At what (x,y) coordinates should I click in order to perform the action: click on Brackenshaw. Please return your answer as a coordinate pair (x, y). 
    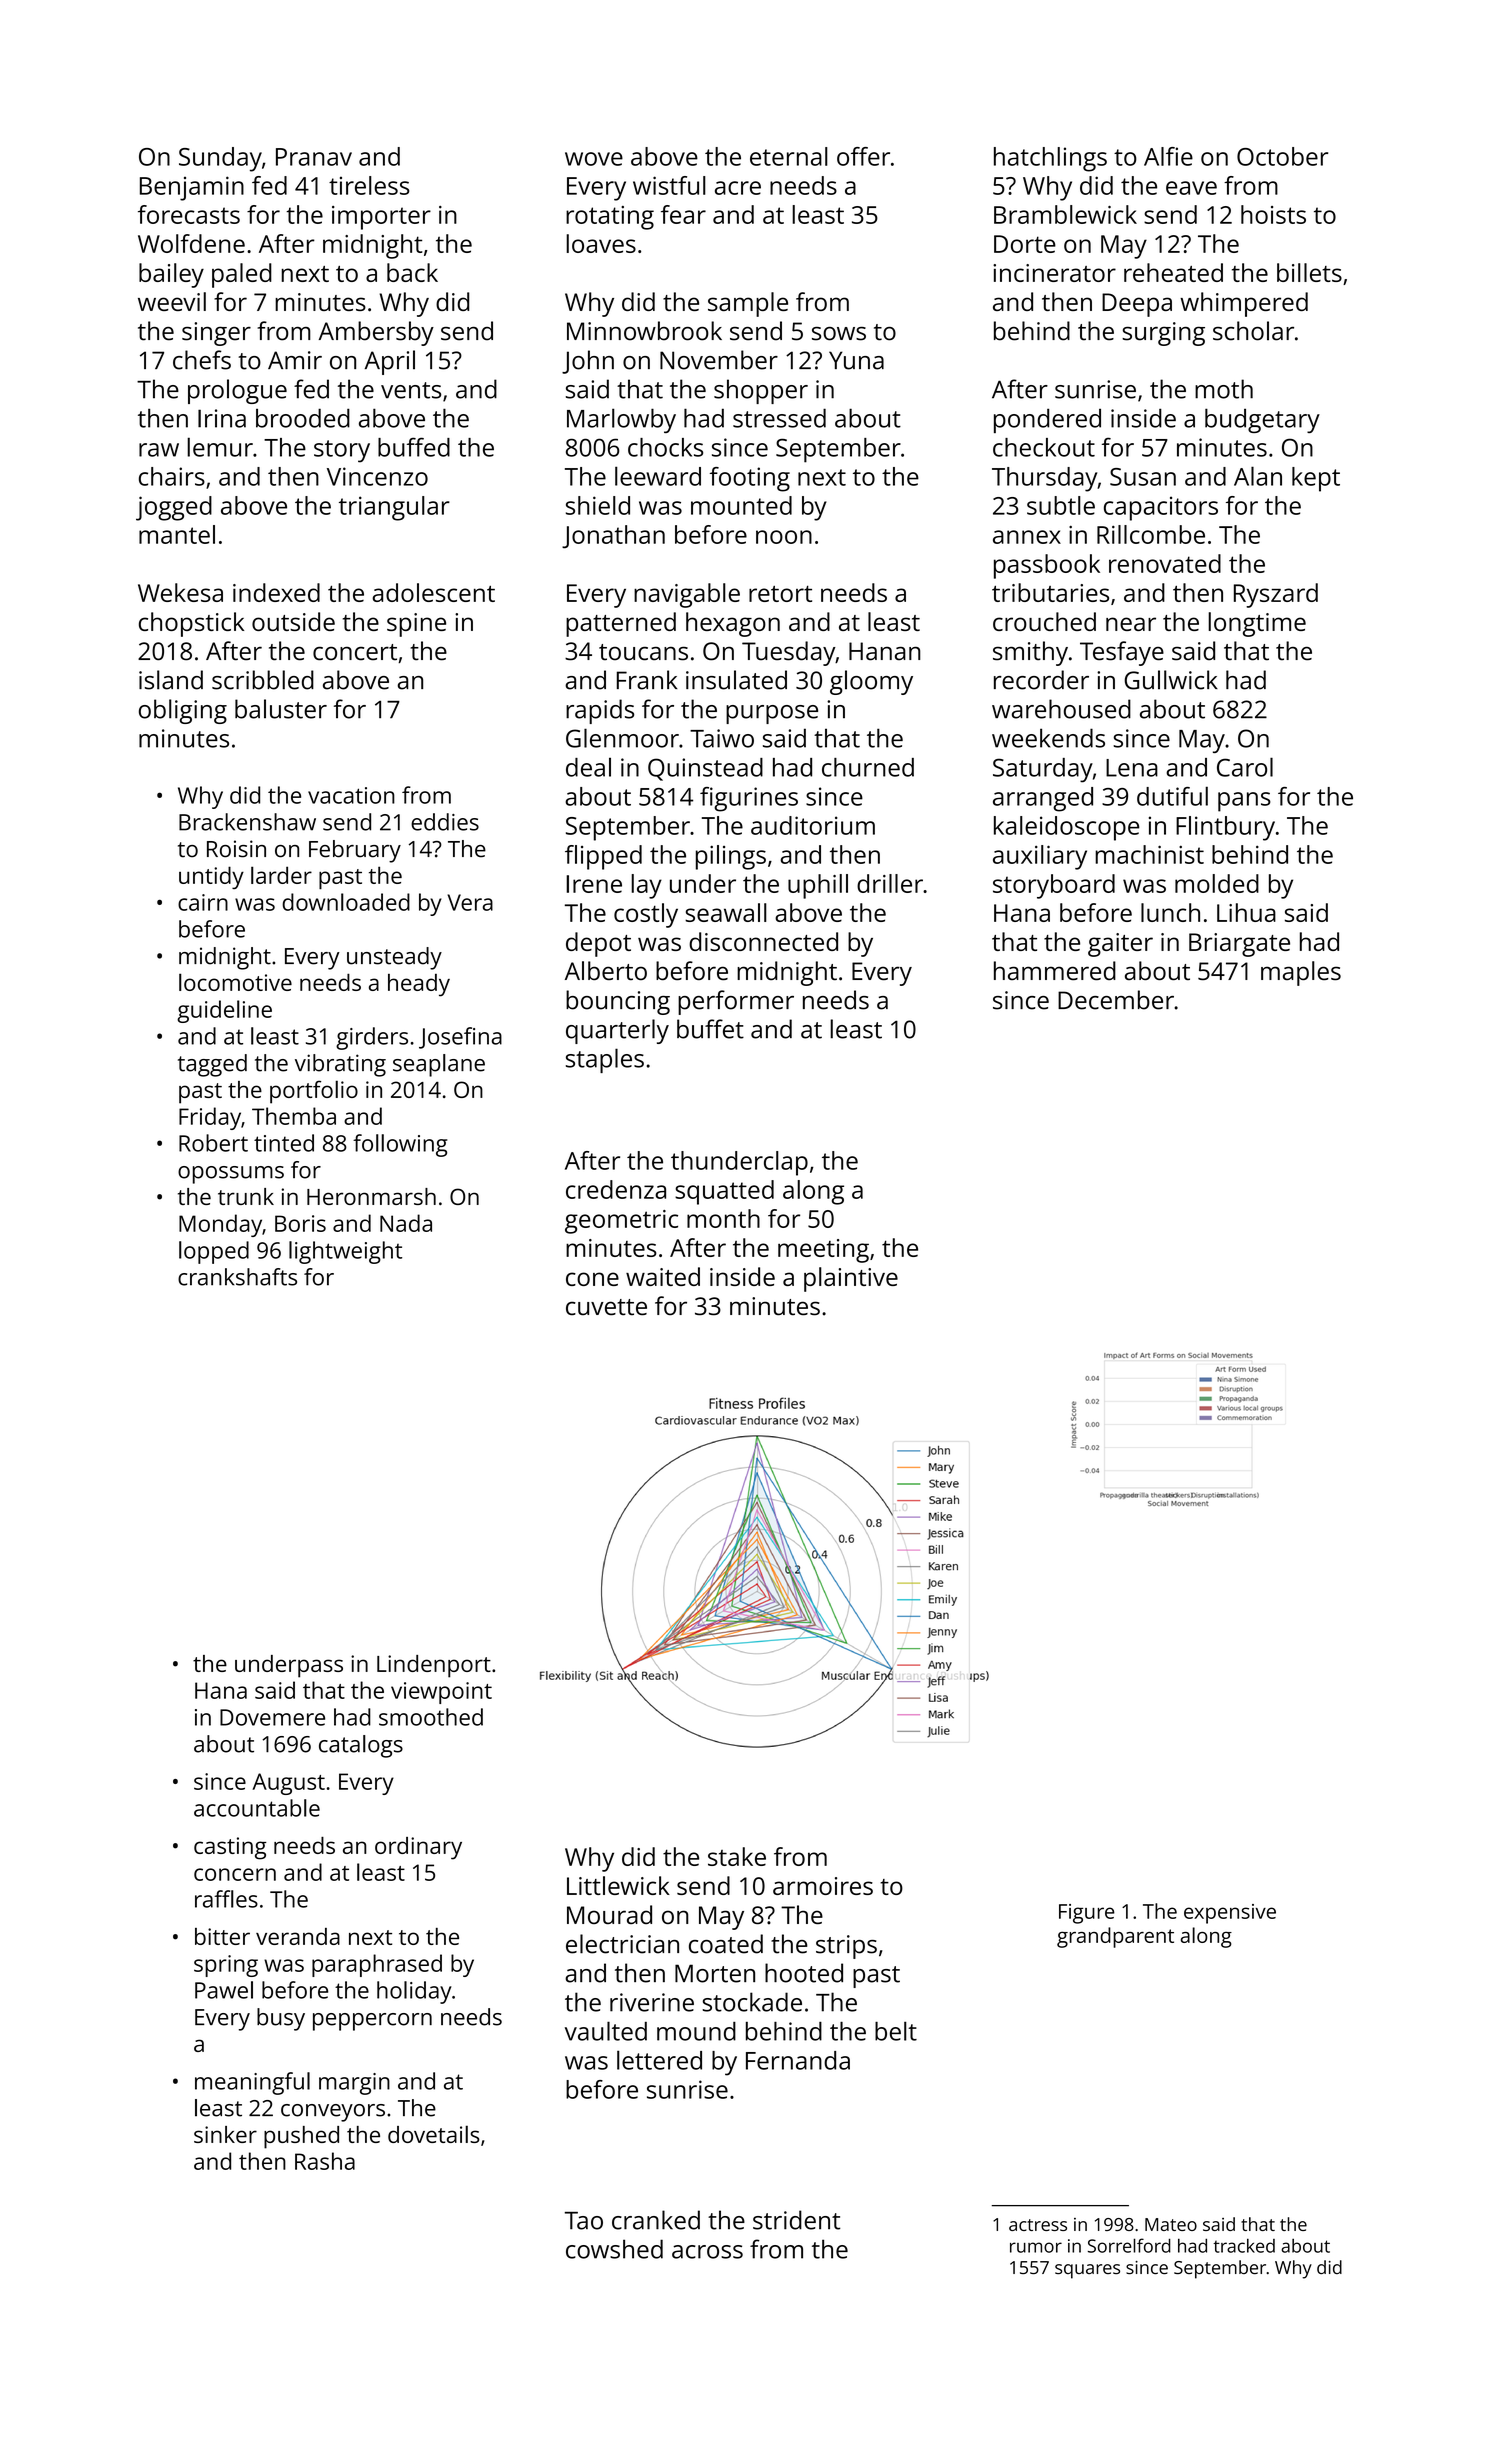
    Looking at the image, I should click on (247, 822).
